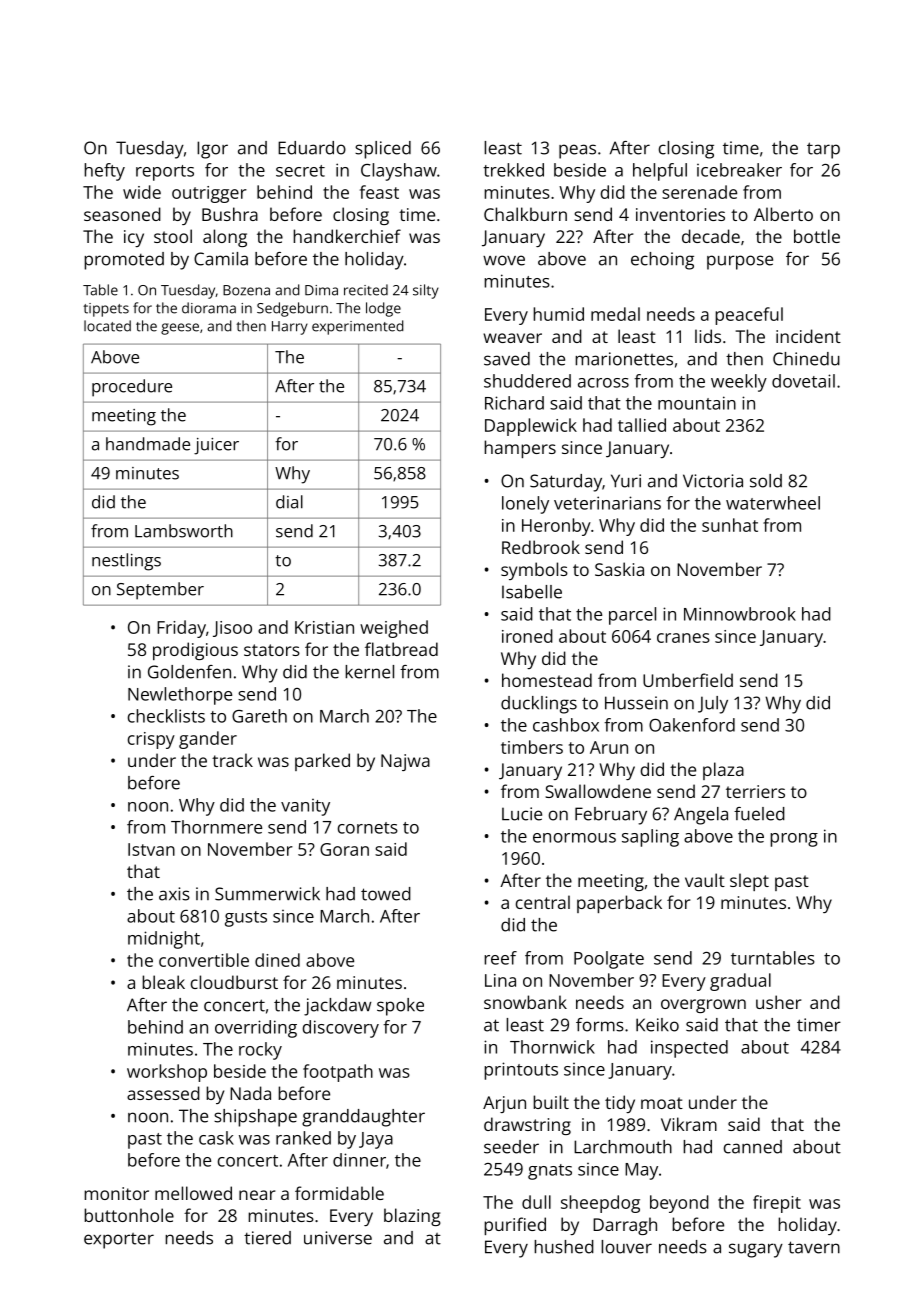  What do you see at coordinates (165, 173) in the screenshot?
I see `reports` at bounding box center [165, 173].
